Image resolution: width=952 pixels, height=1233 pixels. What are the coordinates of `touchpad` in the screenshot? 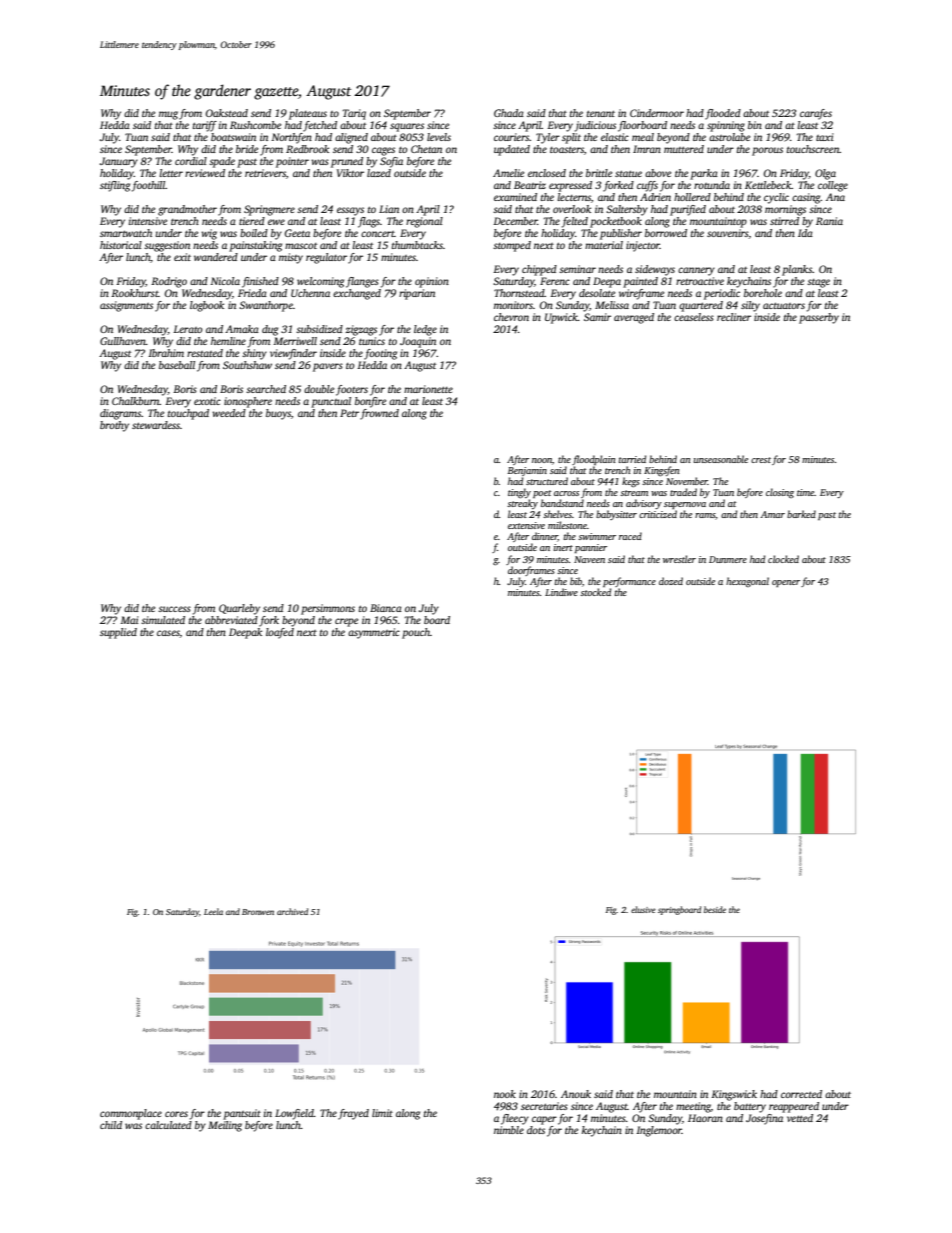 It's located at (188, 414).
